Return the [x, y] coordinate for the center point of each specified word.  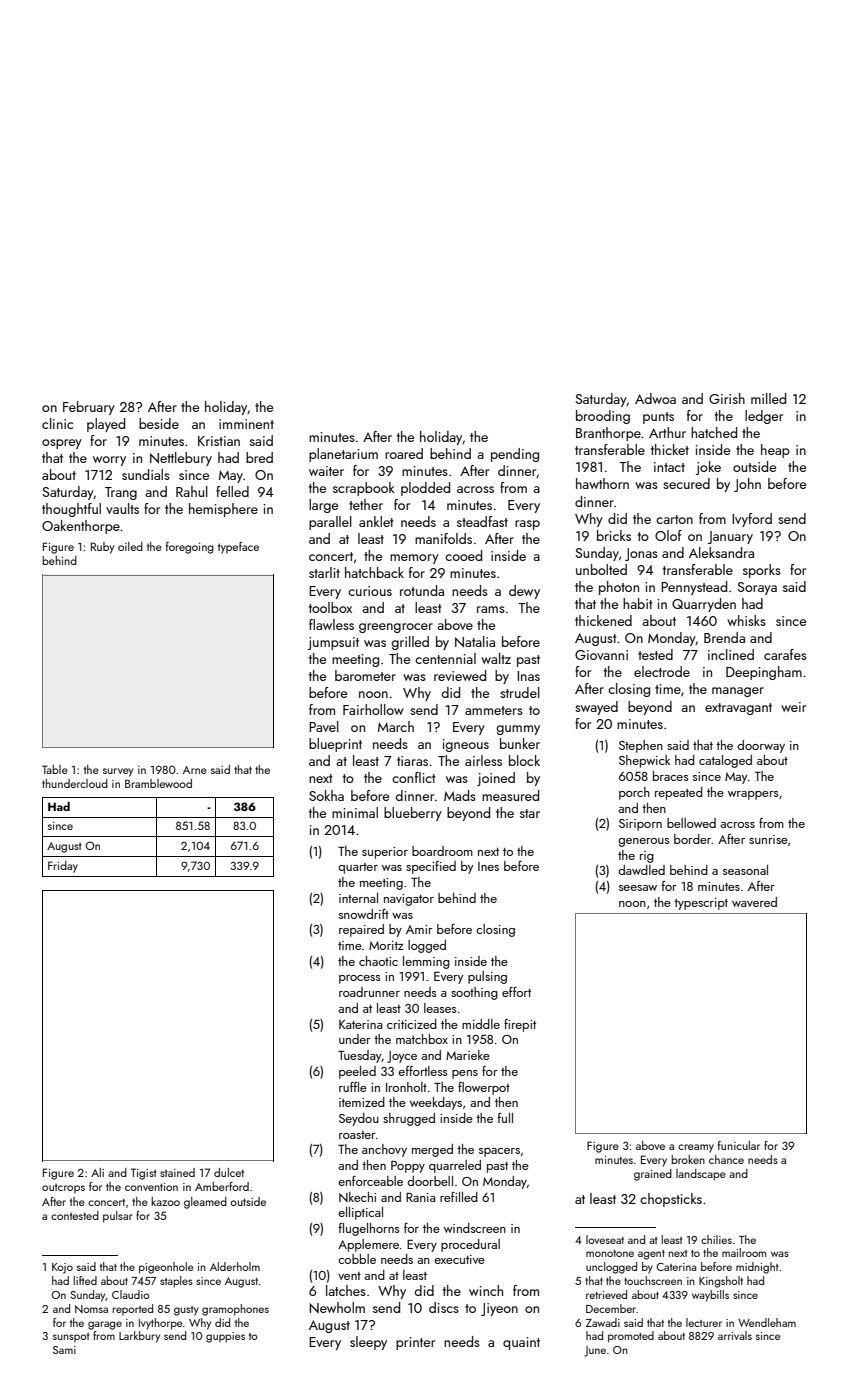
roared [404, 453]
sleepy [368, 1343]
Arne [195, 770]
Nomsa [91, 1309]
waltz [496, 658]
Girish [727, 398]
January [730, 537]
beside [159, 423]
